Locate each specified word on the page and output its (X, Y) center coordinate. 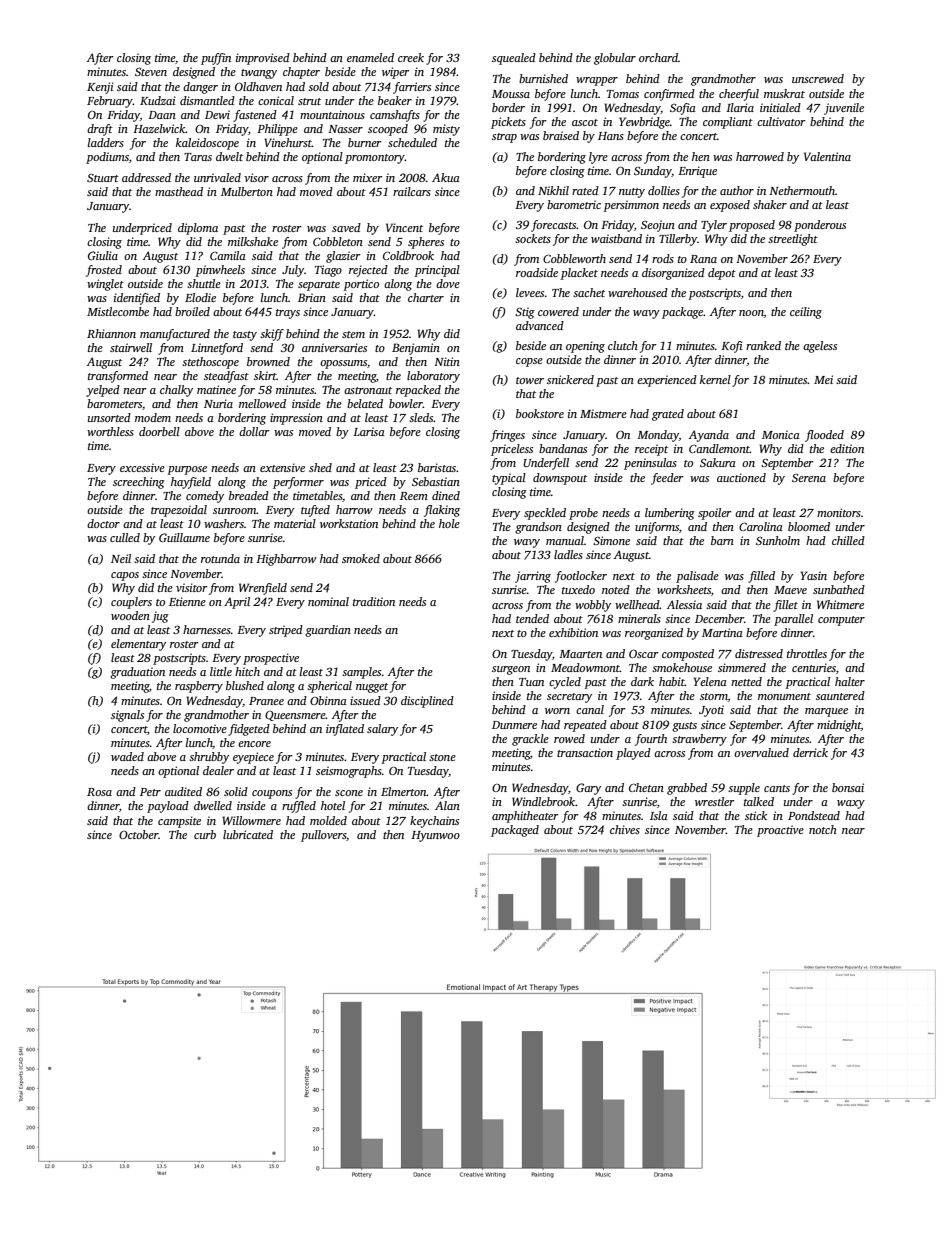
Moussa (511, 94)
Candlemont (719, 448)
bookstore (540, 413)
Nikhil (553, 190)
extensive (282, 467)
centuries (814, 667)
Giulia (103, 255)
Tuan (531, 682)
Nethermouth (802, 190)
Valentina (827, 156)
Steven (151, 71)
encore (254, 744)
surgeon (511, 670)
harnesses (207, 629)
